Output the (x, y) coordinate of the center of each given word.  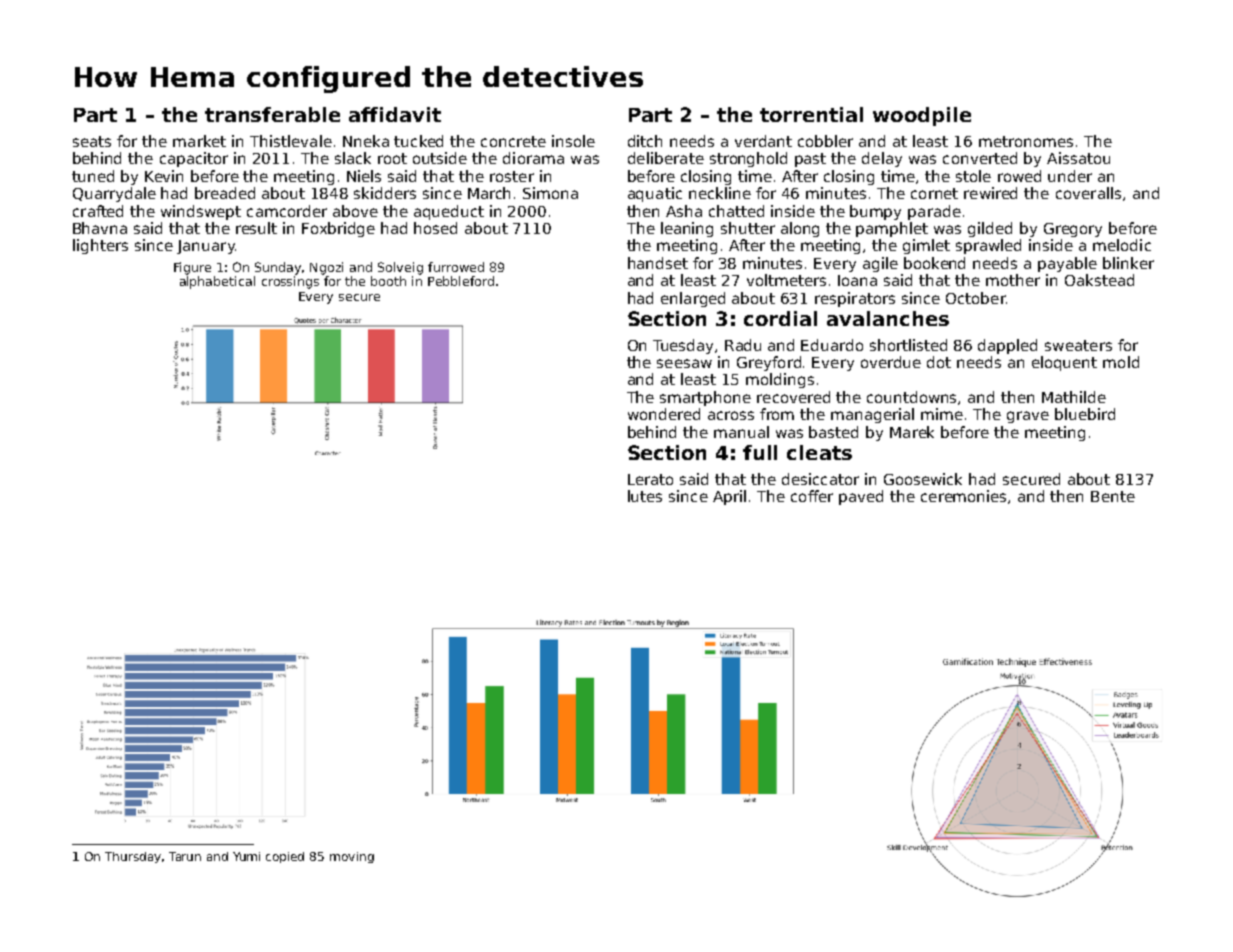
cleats (819, 452)
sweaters (1078, 345)
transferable (272, 114)
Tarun (185, 856)
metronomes (1026, 141)
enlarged (693, 299)
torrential (811, 114)
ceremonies (963, 496)
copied (285, 857)
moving (352, 857)
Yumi (246, 856)
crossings (290, 282)
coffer (812, 496)
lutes (645, 496)
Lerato (650, 479)
